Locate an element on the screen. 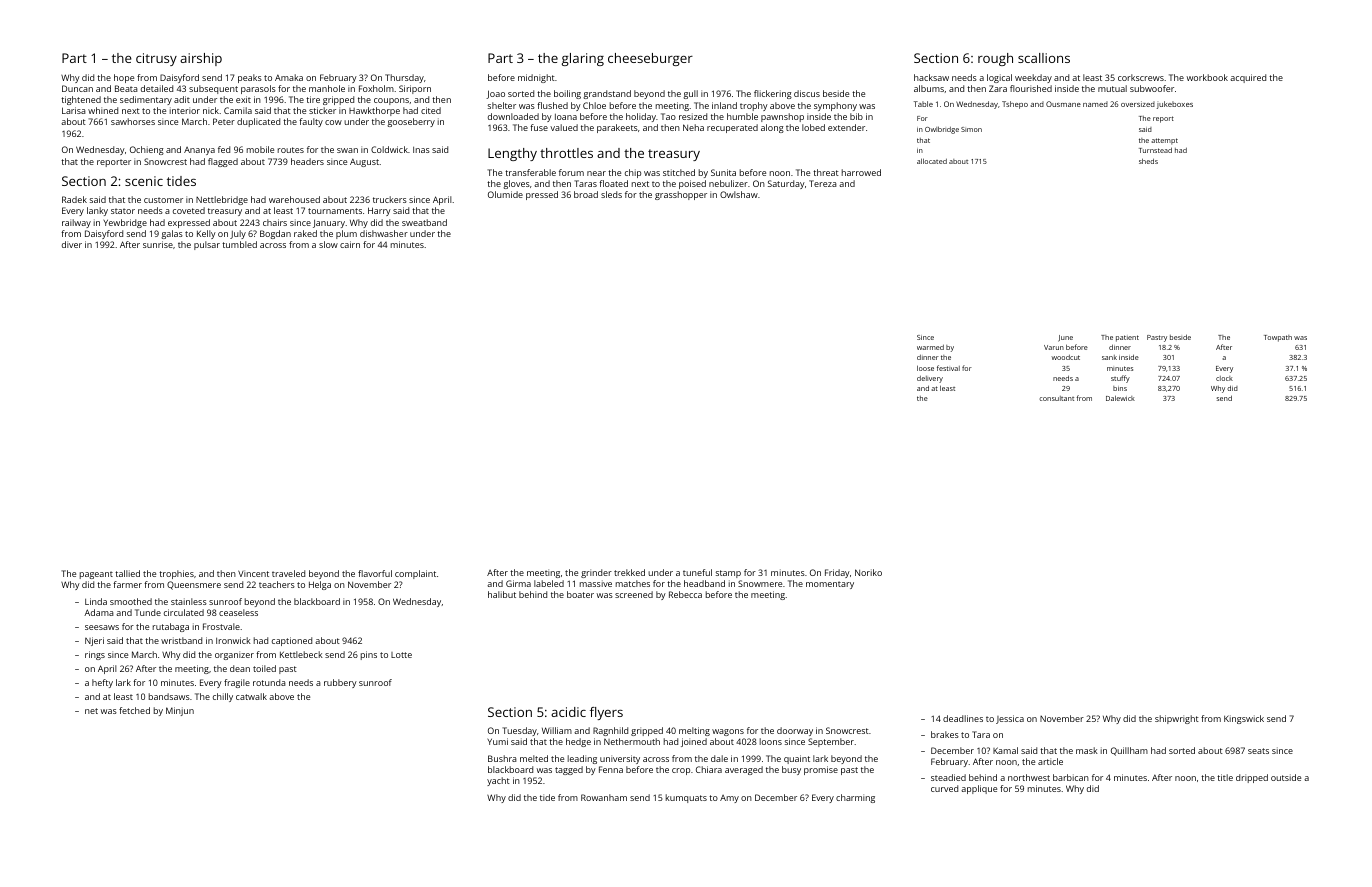 The width and height of the screenshot is (1372, 887). Rebecca is located at coordinates (685, 594).
